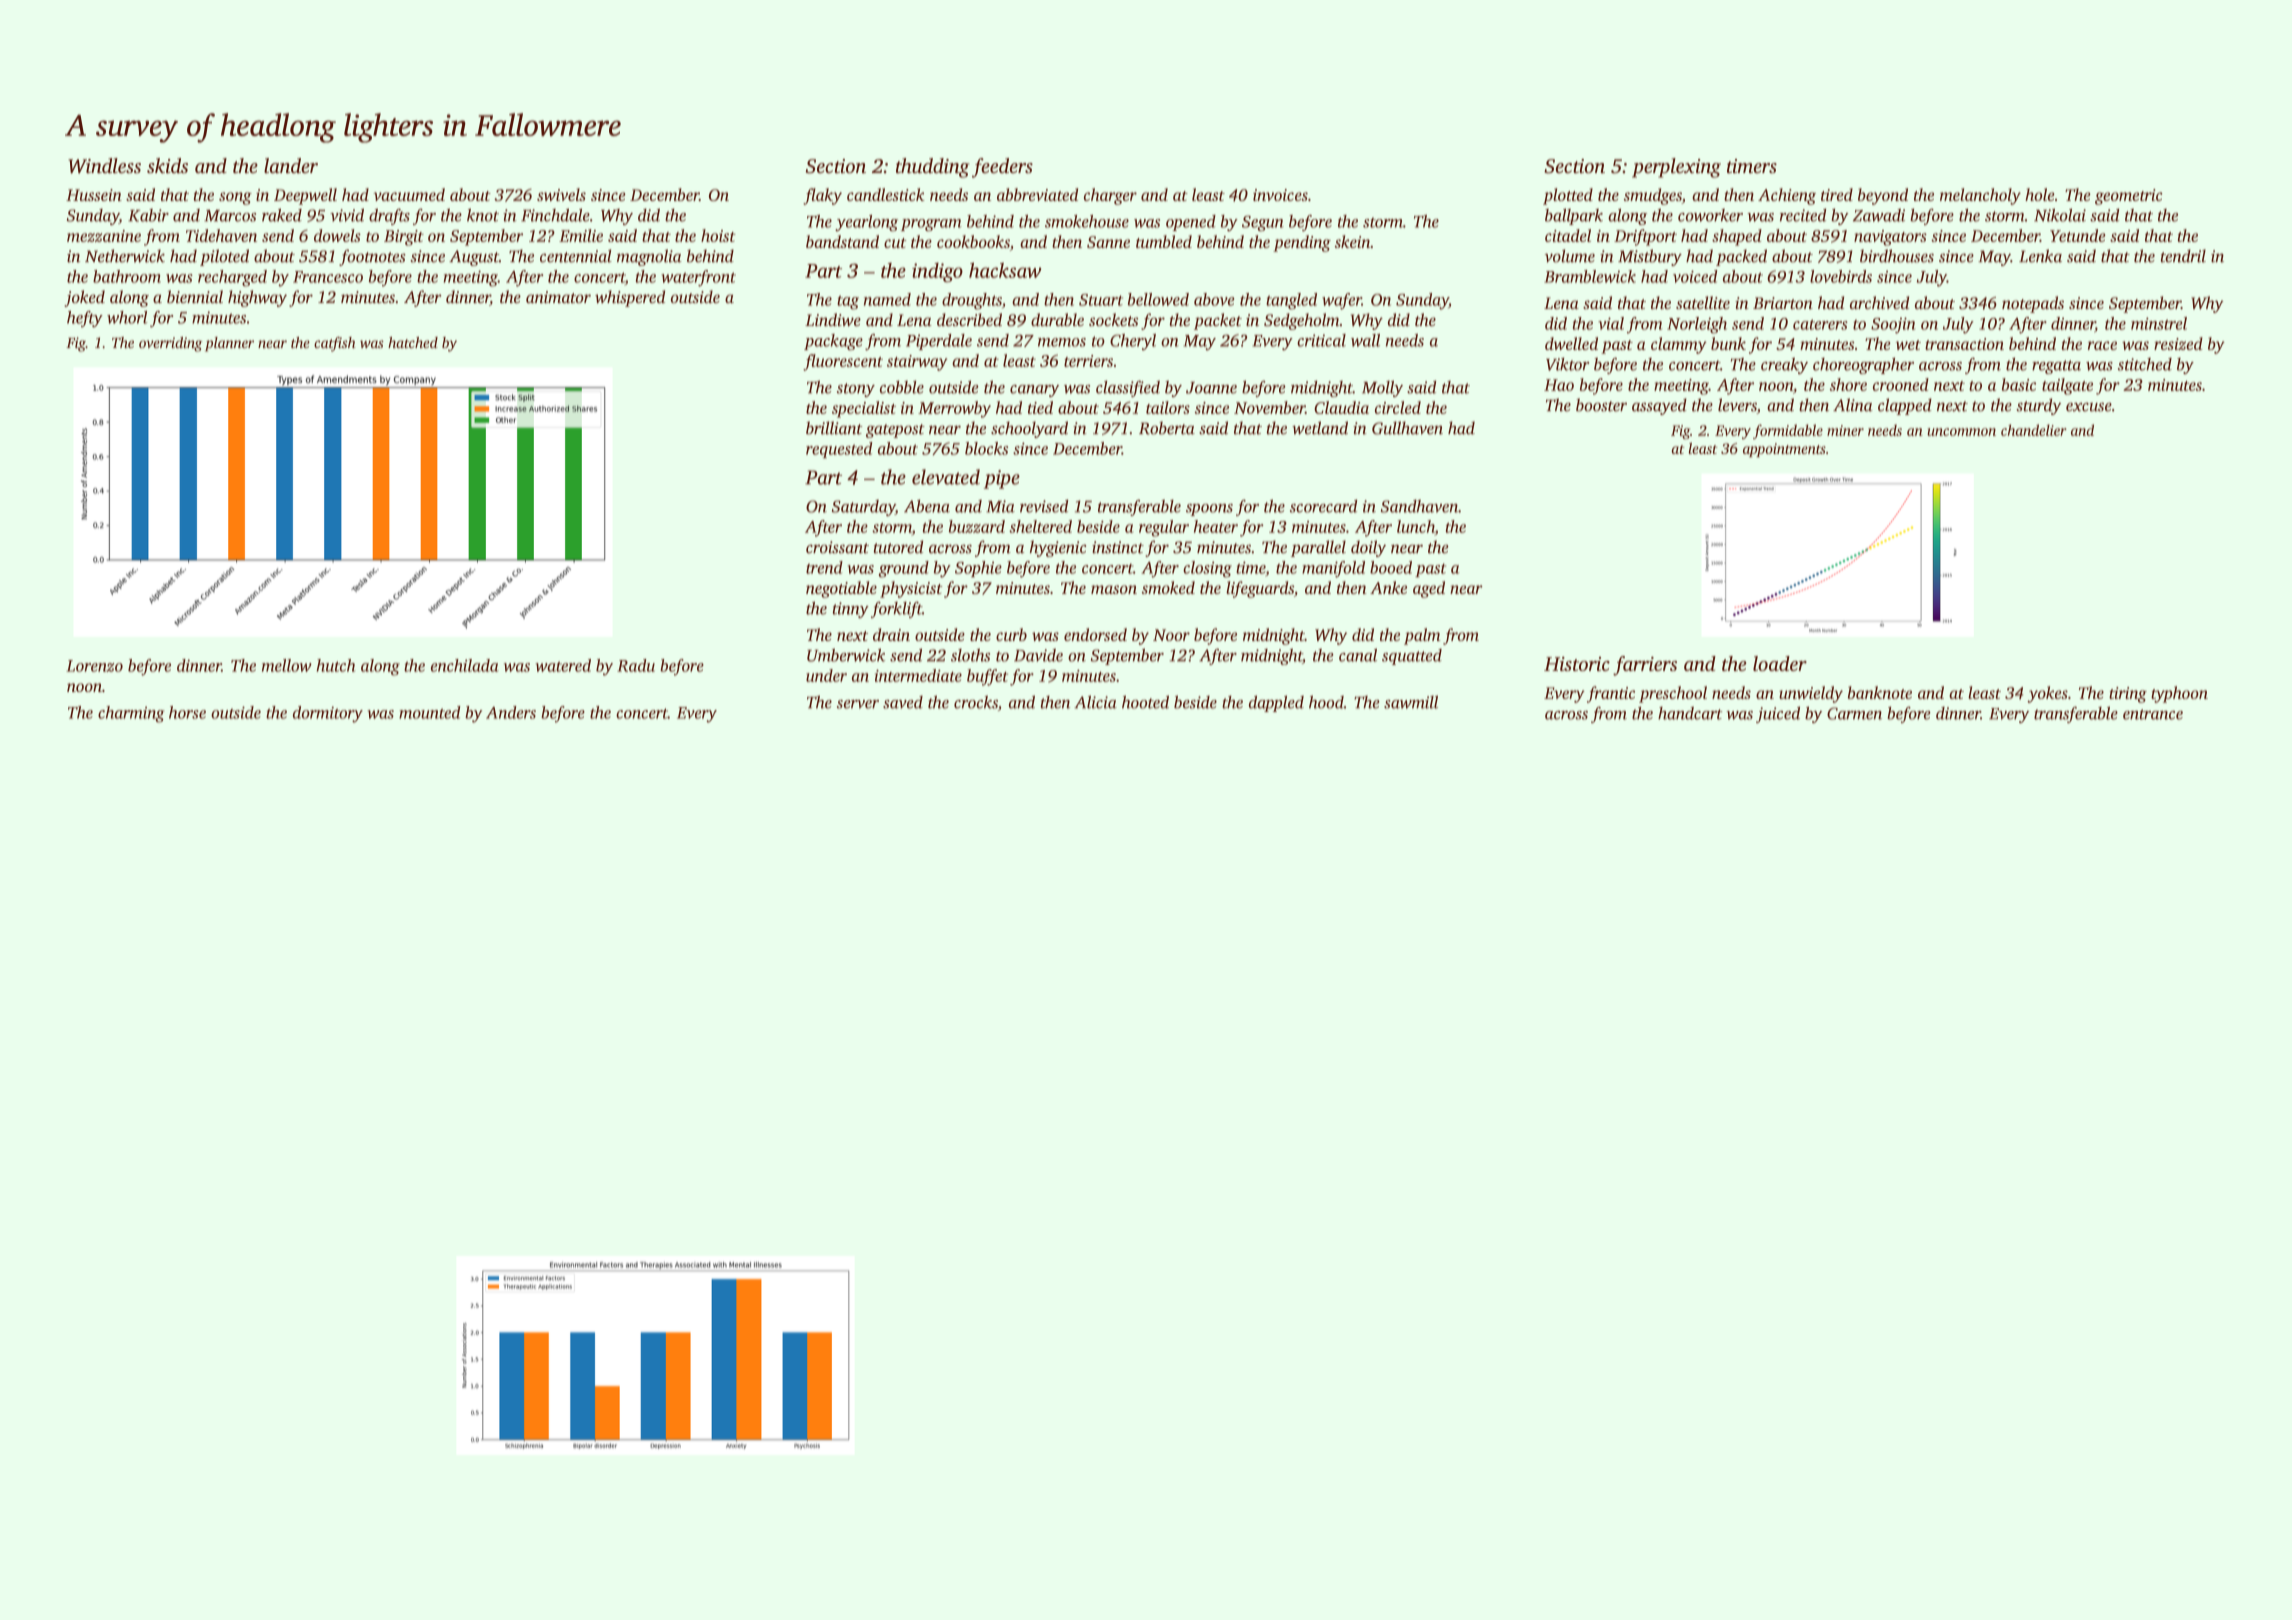  Describe the element at coordinates (1676, 168) in the document. I see `perplexing` at that location.
